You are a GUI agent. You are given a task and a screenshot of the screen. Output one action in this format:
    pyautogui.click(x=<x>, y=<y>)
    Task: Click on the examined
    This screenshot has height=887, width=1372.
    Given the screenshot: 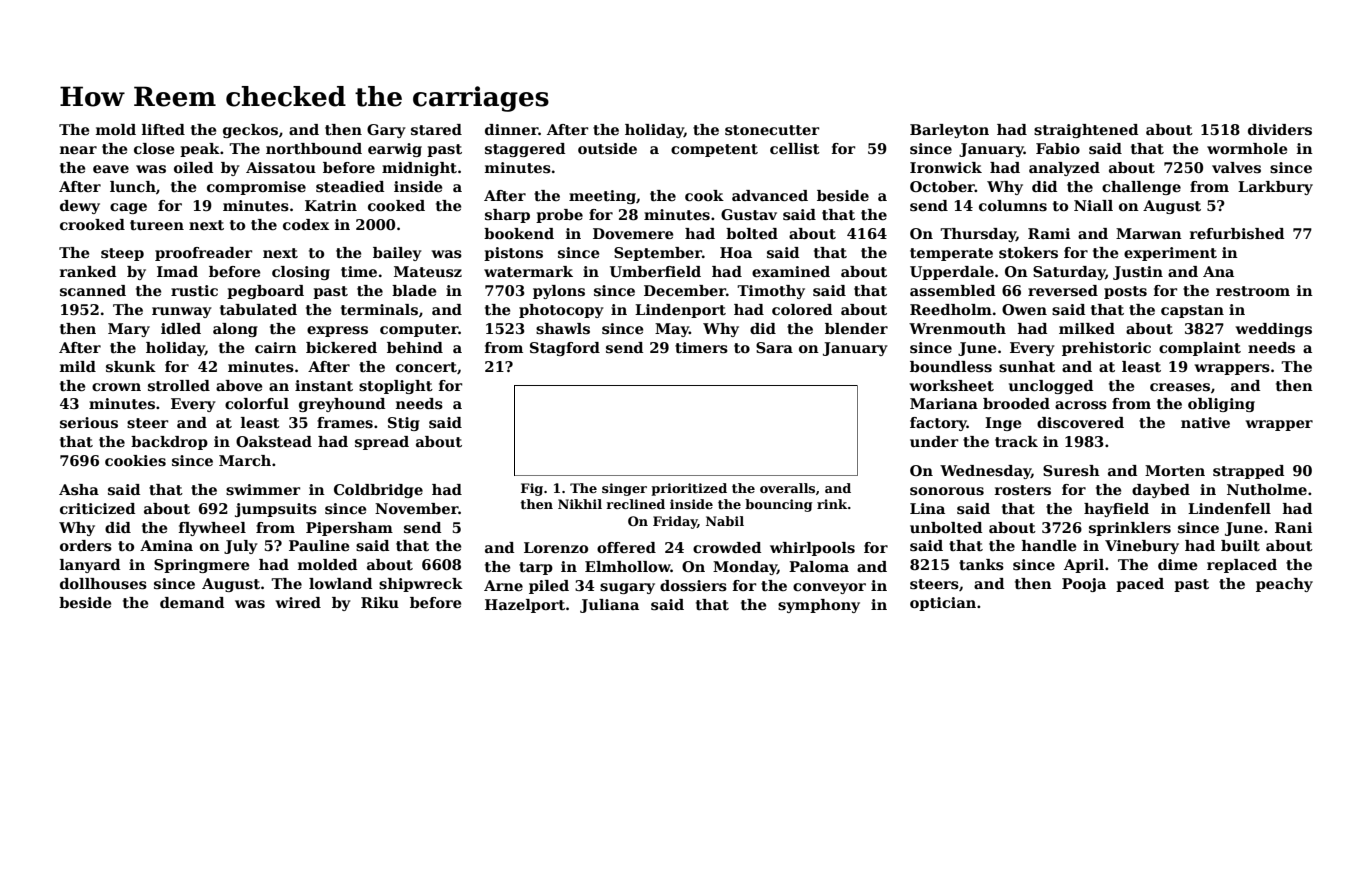 What is the action you would take?
    pyautogui.click(x=791, y=271)
